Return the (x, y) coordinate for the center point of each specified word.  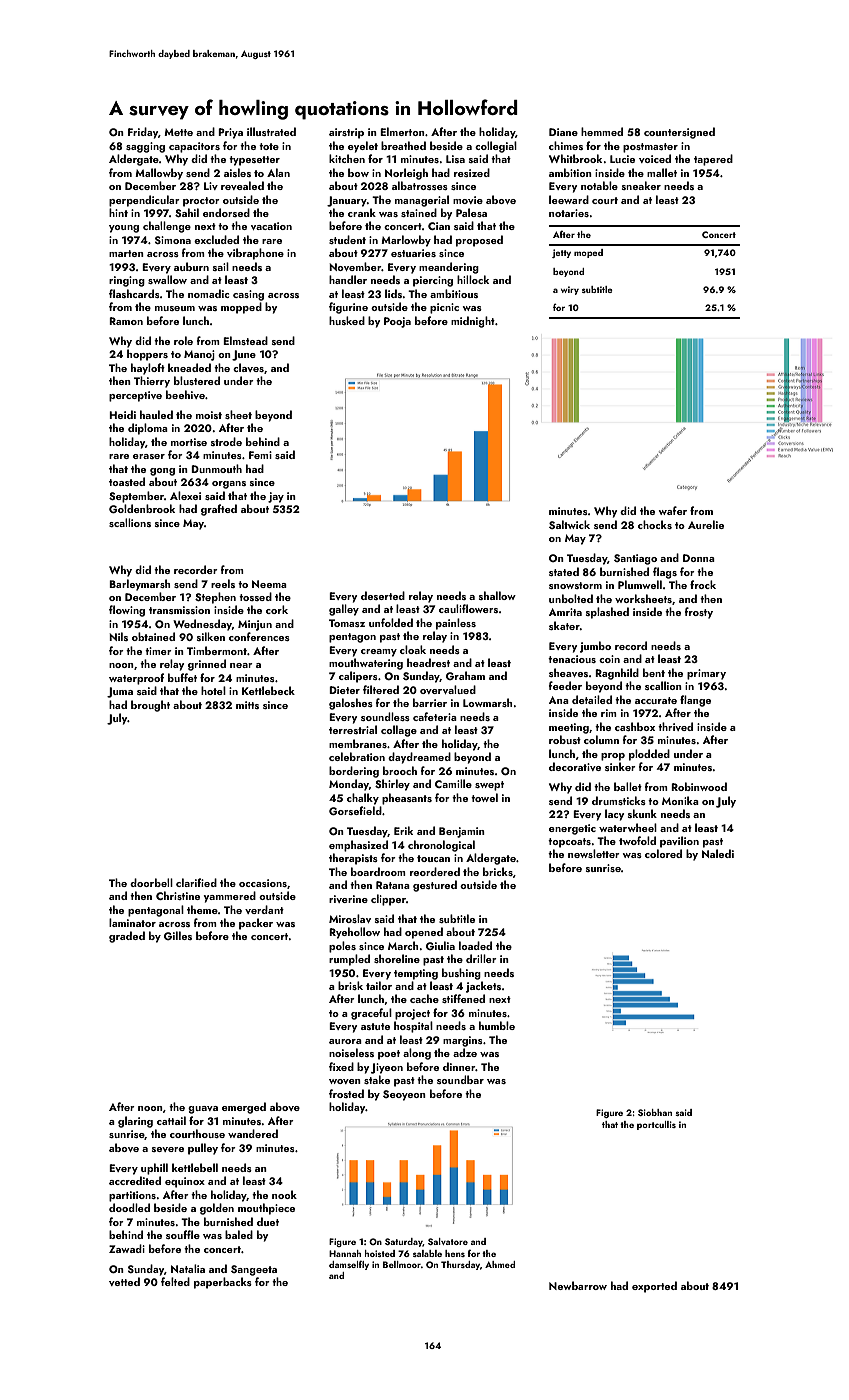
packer (256, 924)
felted (175, 1281)
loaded (475, 945)
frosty (699, 613)
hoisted (380, 1253)
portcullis (656, 1125)
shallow (497, 595)
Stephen (215, 598)
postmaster (650, 148)
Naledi (718, 853)
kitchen (347, 158)
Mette (178, 132)
